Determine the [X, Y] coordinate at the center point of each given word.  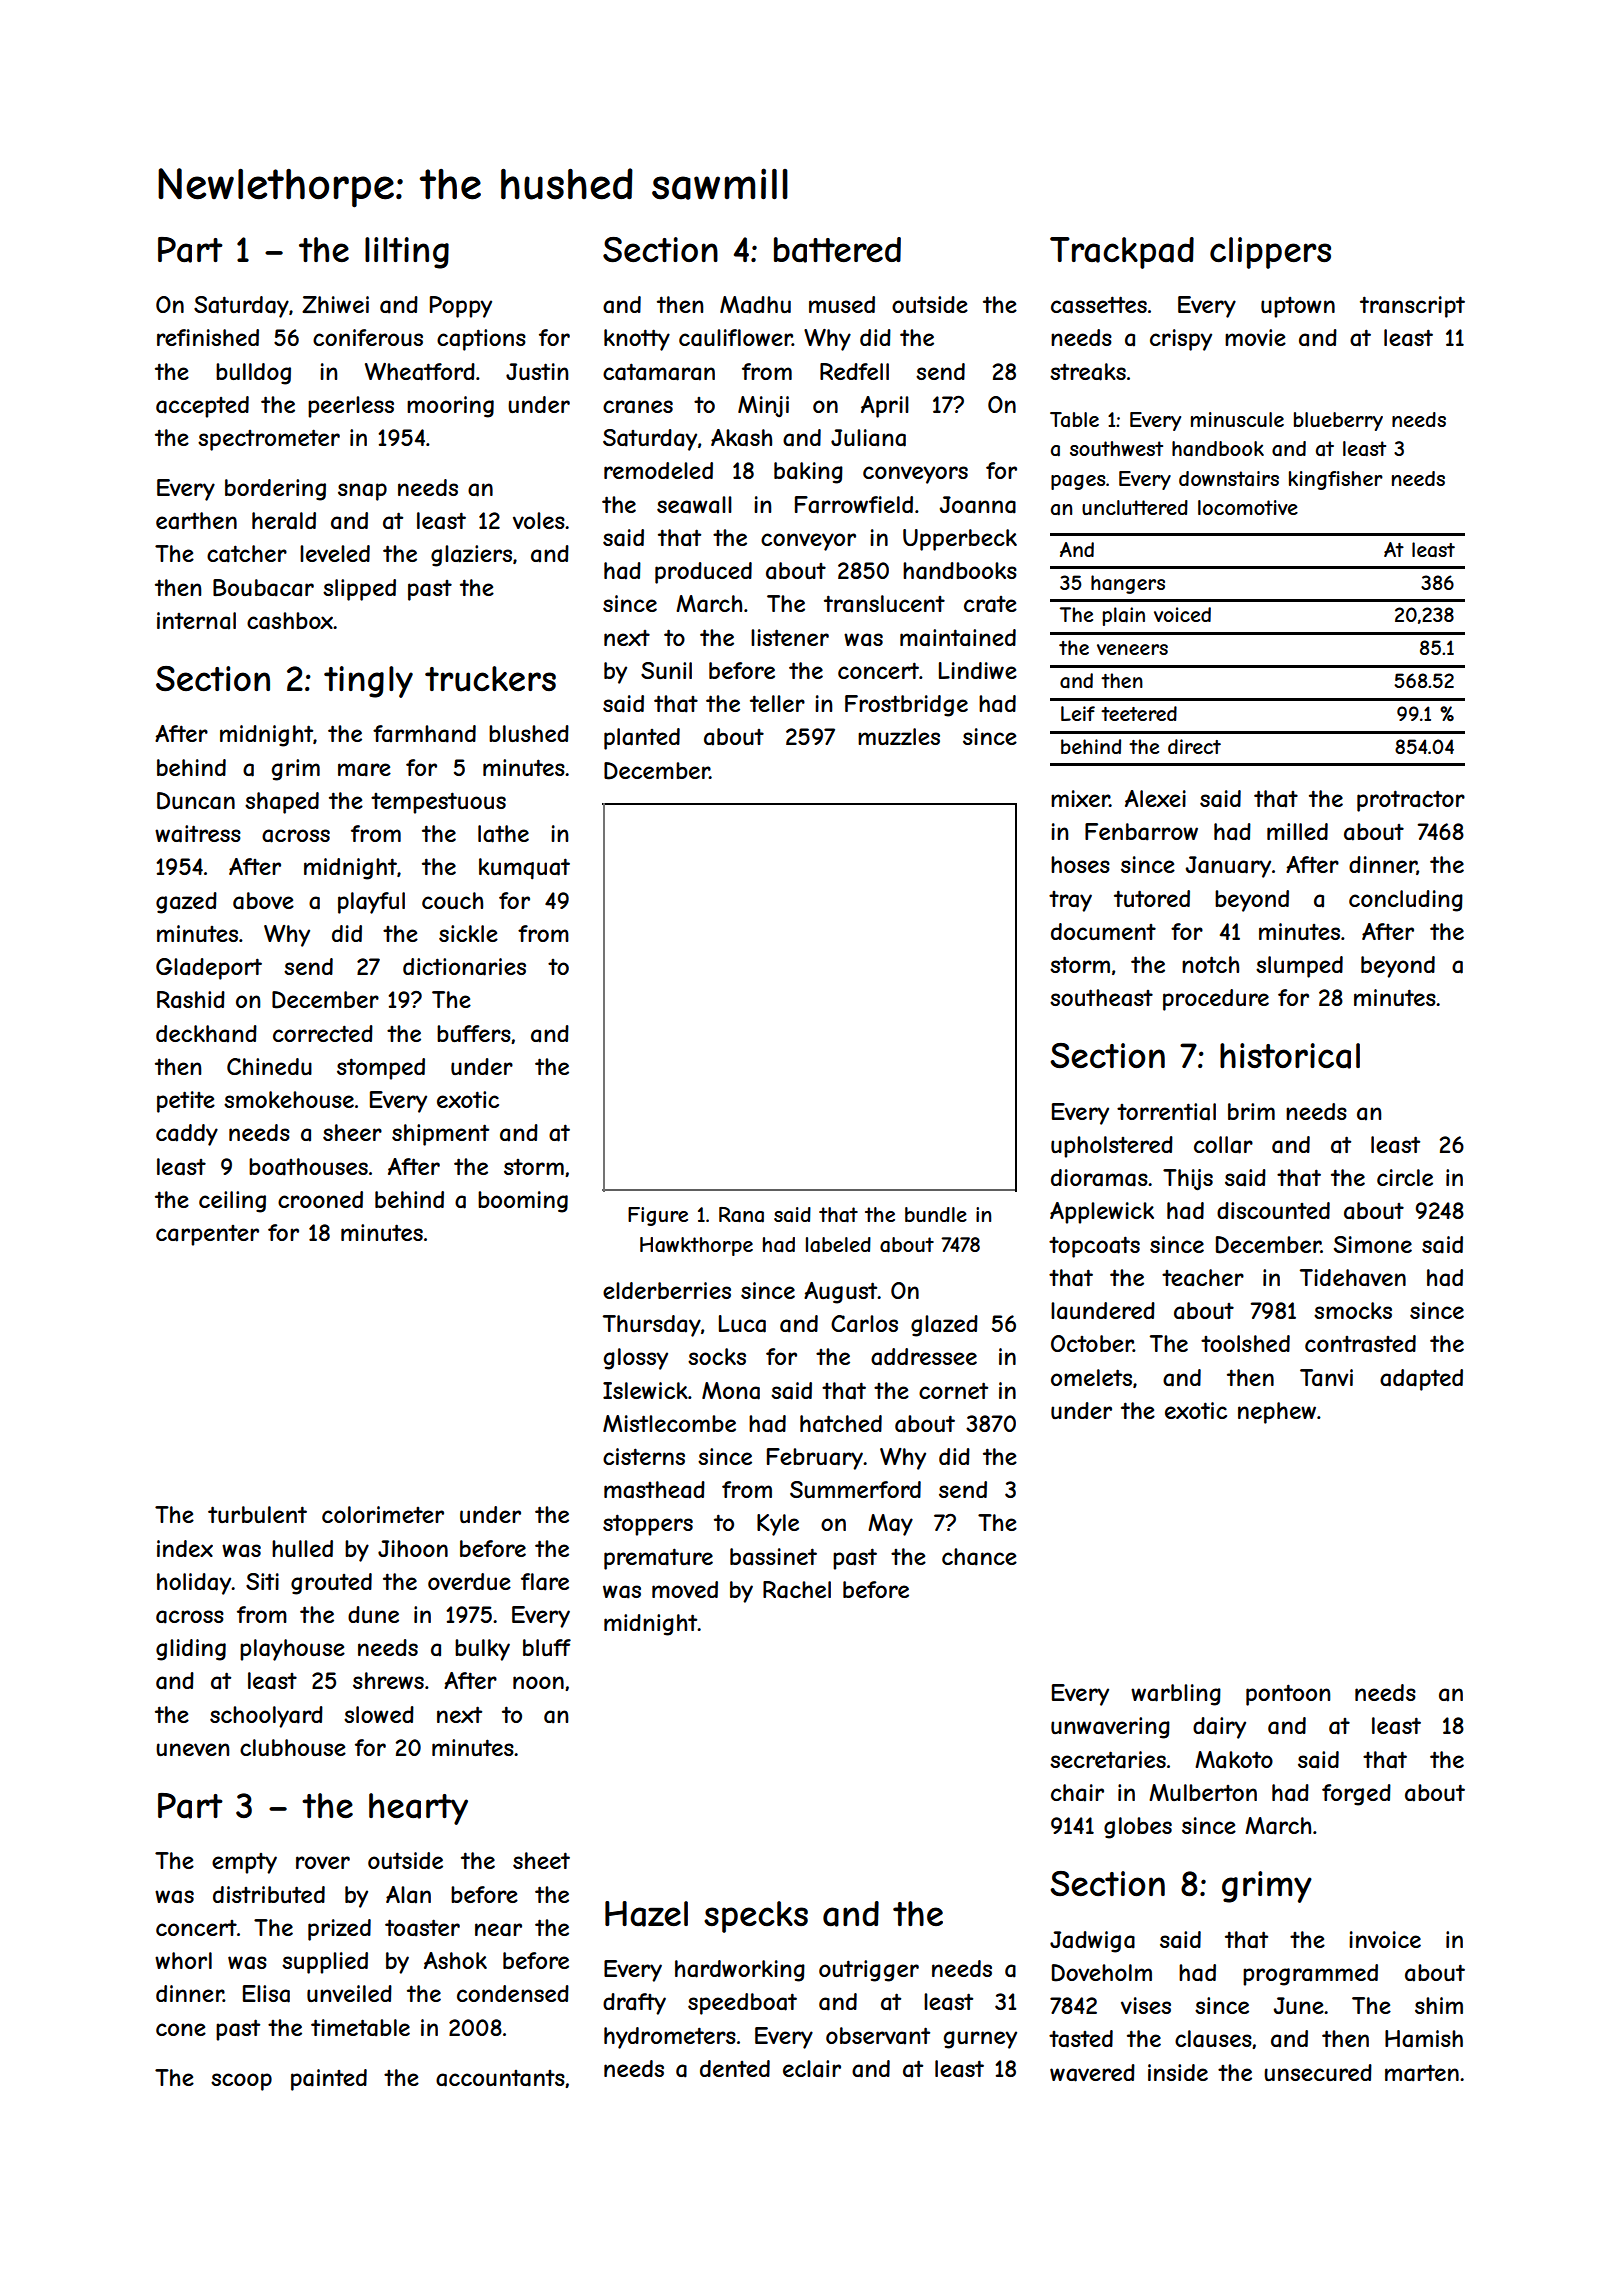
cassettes [1099, 305]
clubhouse [293, 1747]
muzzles [899, 736]
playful [371, 903]
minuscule [1237, 419]
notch [1210, 964]
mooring [450, 407]
